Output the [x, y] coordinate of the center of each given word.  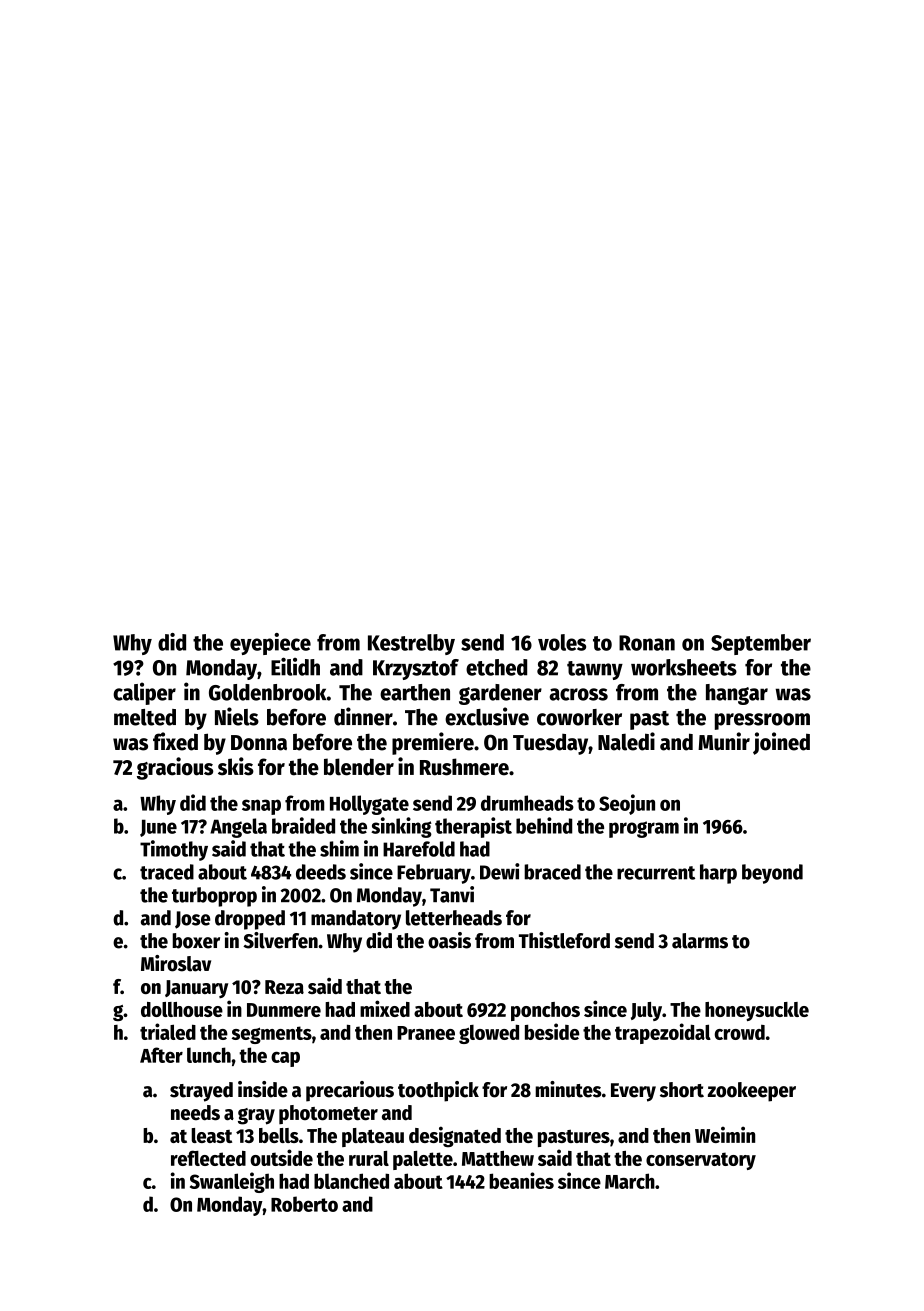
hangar [737, 694]
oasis [449, 940]
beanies [521, 1180]
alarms [700, 941]
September [761, 644]
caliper [144, 693]
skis [236, 766]
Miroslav [176, 963]
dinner [363, 716]
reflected [208, 1158]
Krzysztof [416, 669]
